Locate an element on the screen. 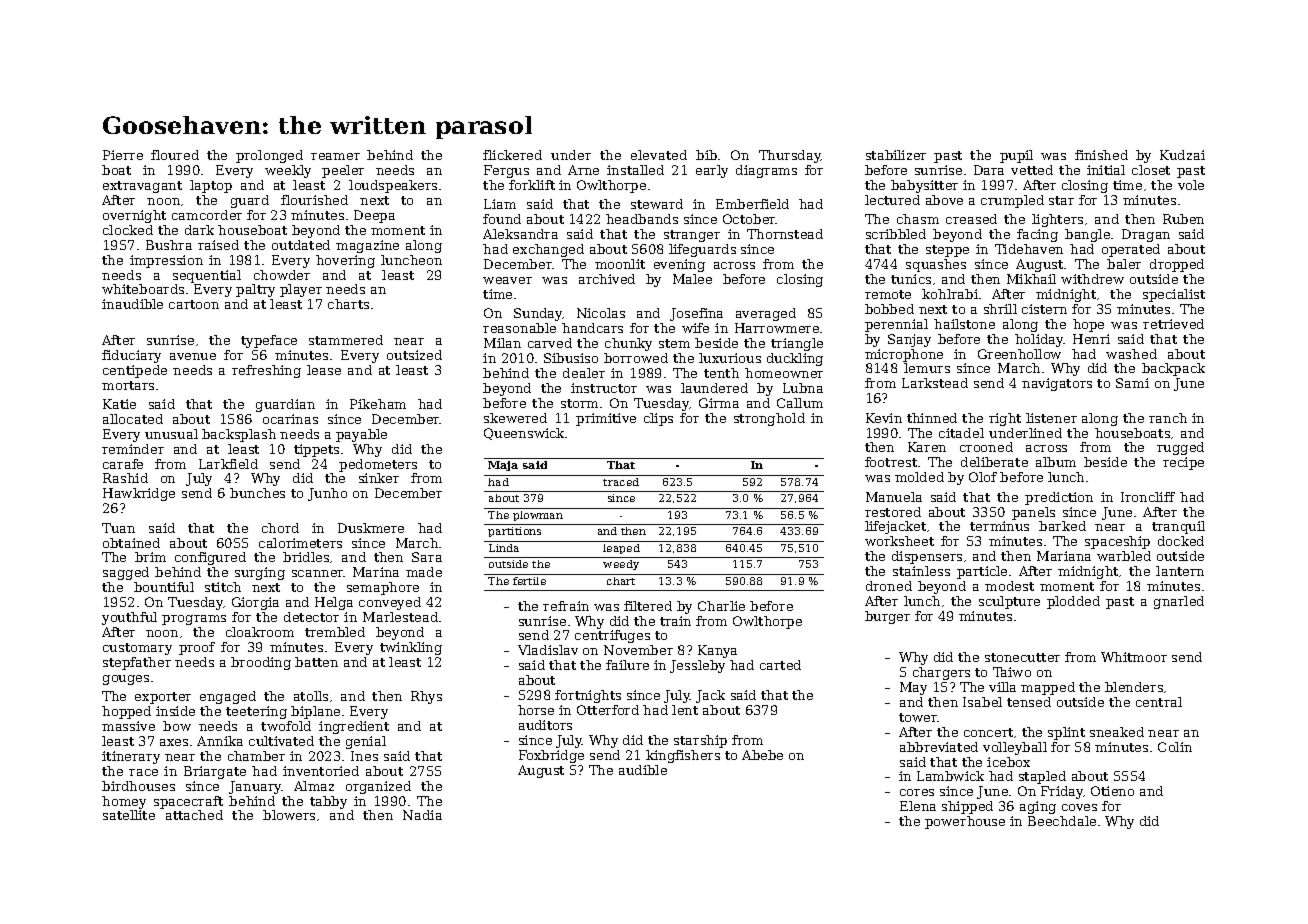 The height and width of the screenshot is (924, 1308). remote is located at coordinates (888, 294).
